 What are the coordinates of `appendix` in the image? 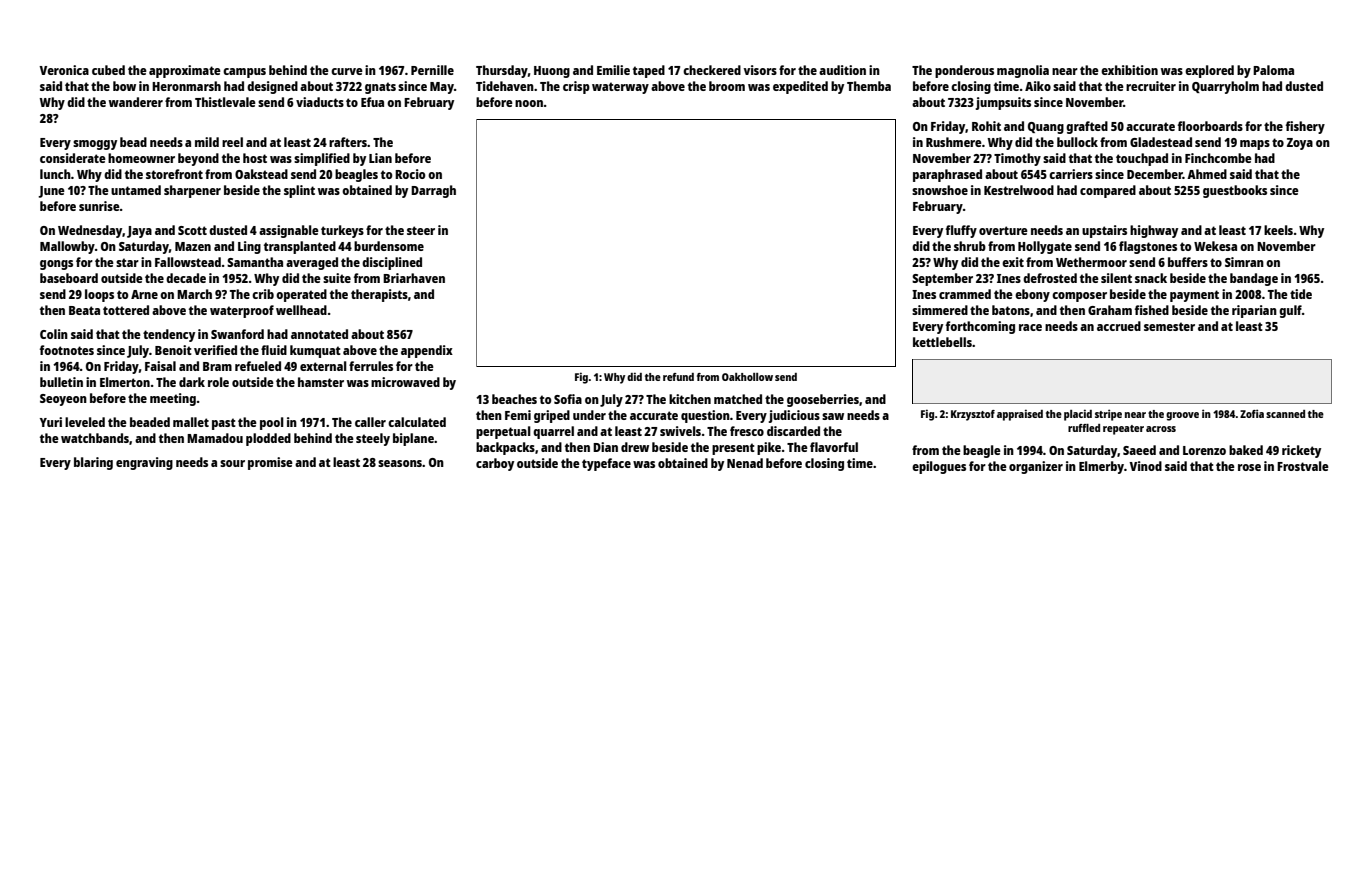 It's located at (427, 351).
